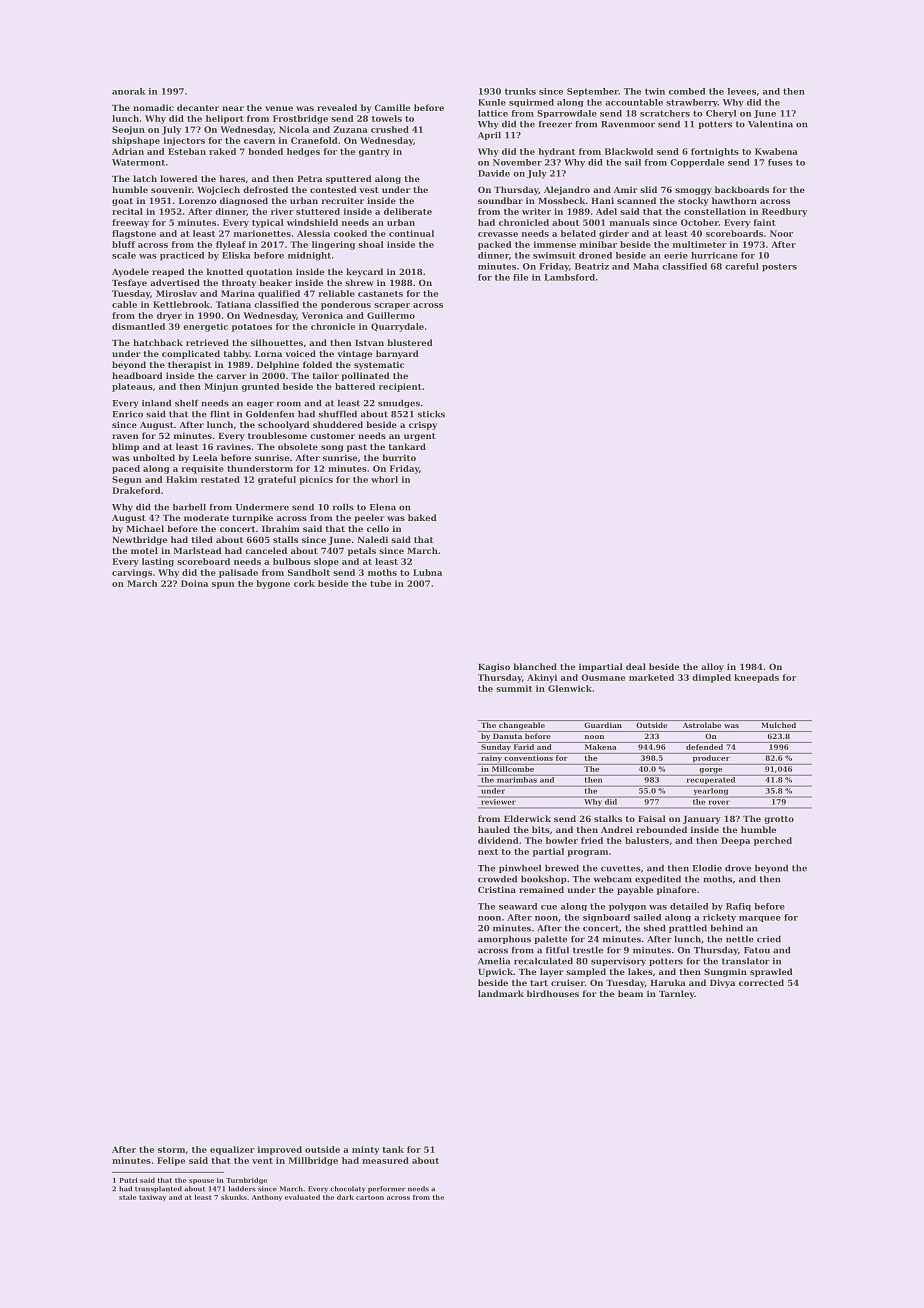 The image size is (924, 1308). Describe the element at coordinates (676, 994) in the document. I see `Tarnley` at that location.
